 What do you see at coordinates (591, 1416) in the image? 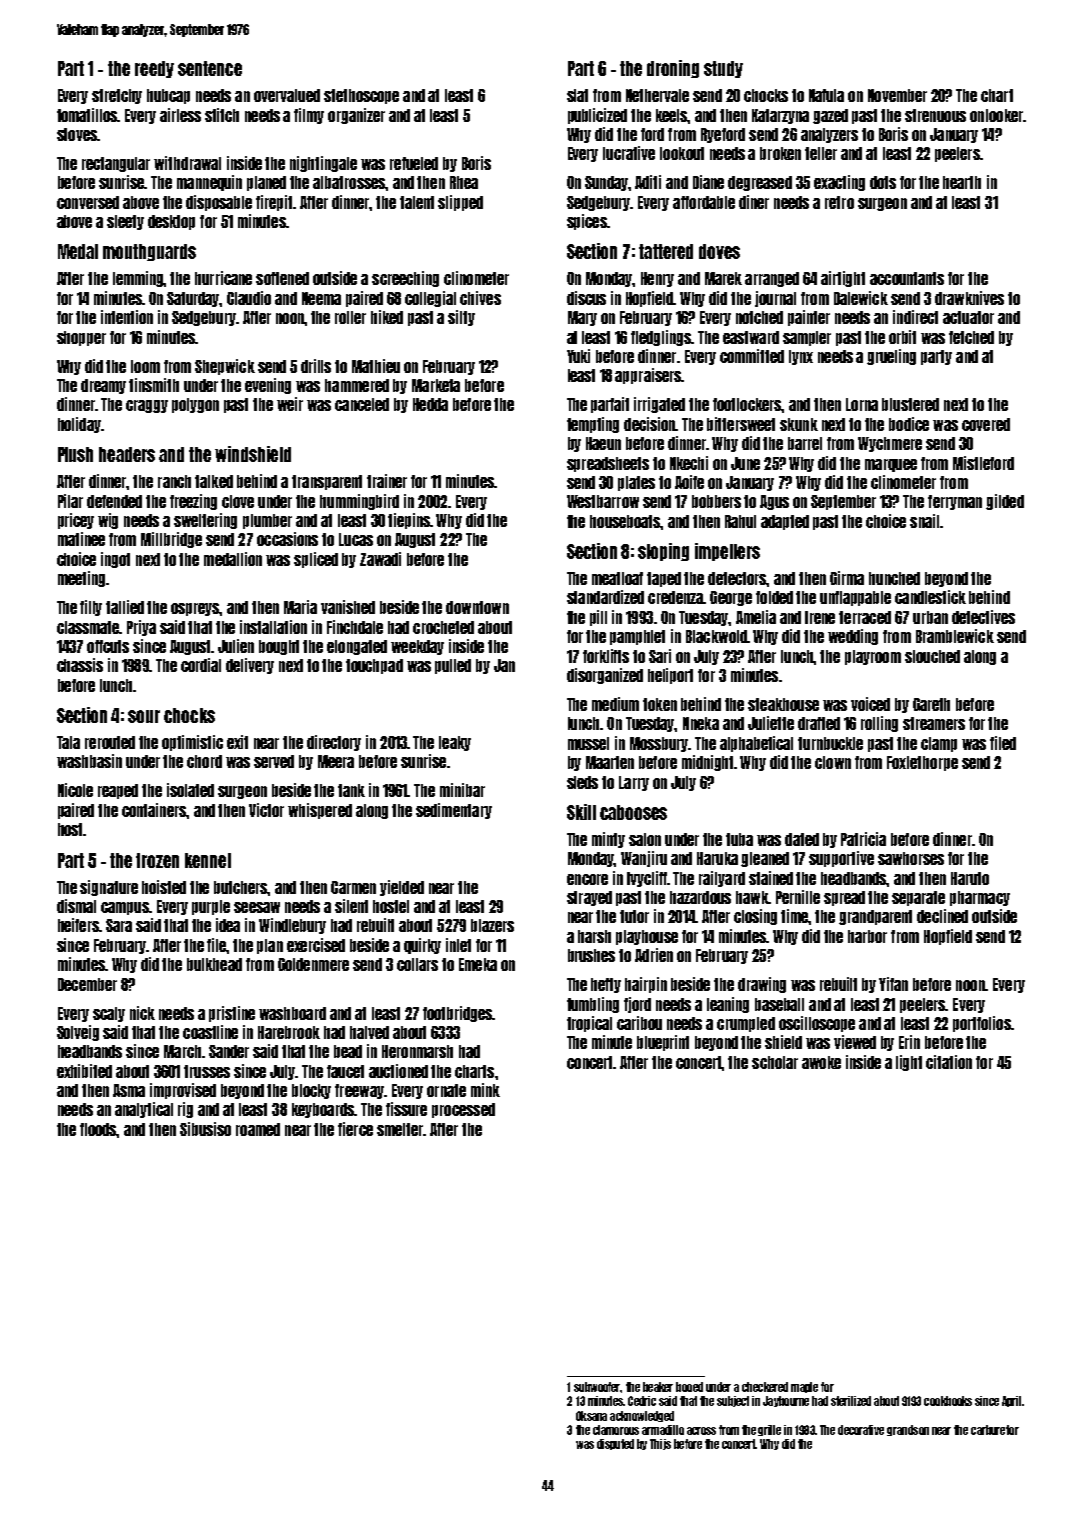
I see `Oksana` at bounding box center [591, 1416].
